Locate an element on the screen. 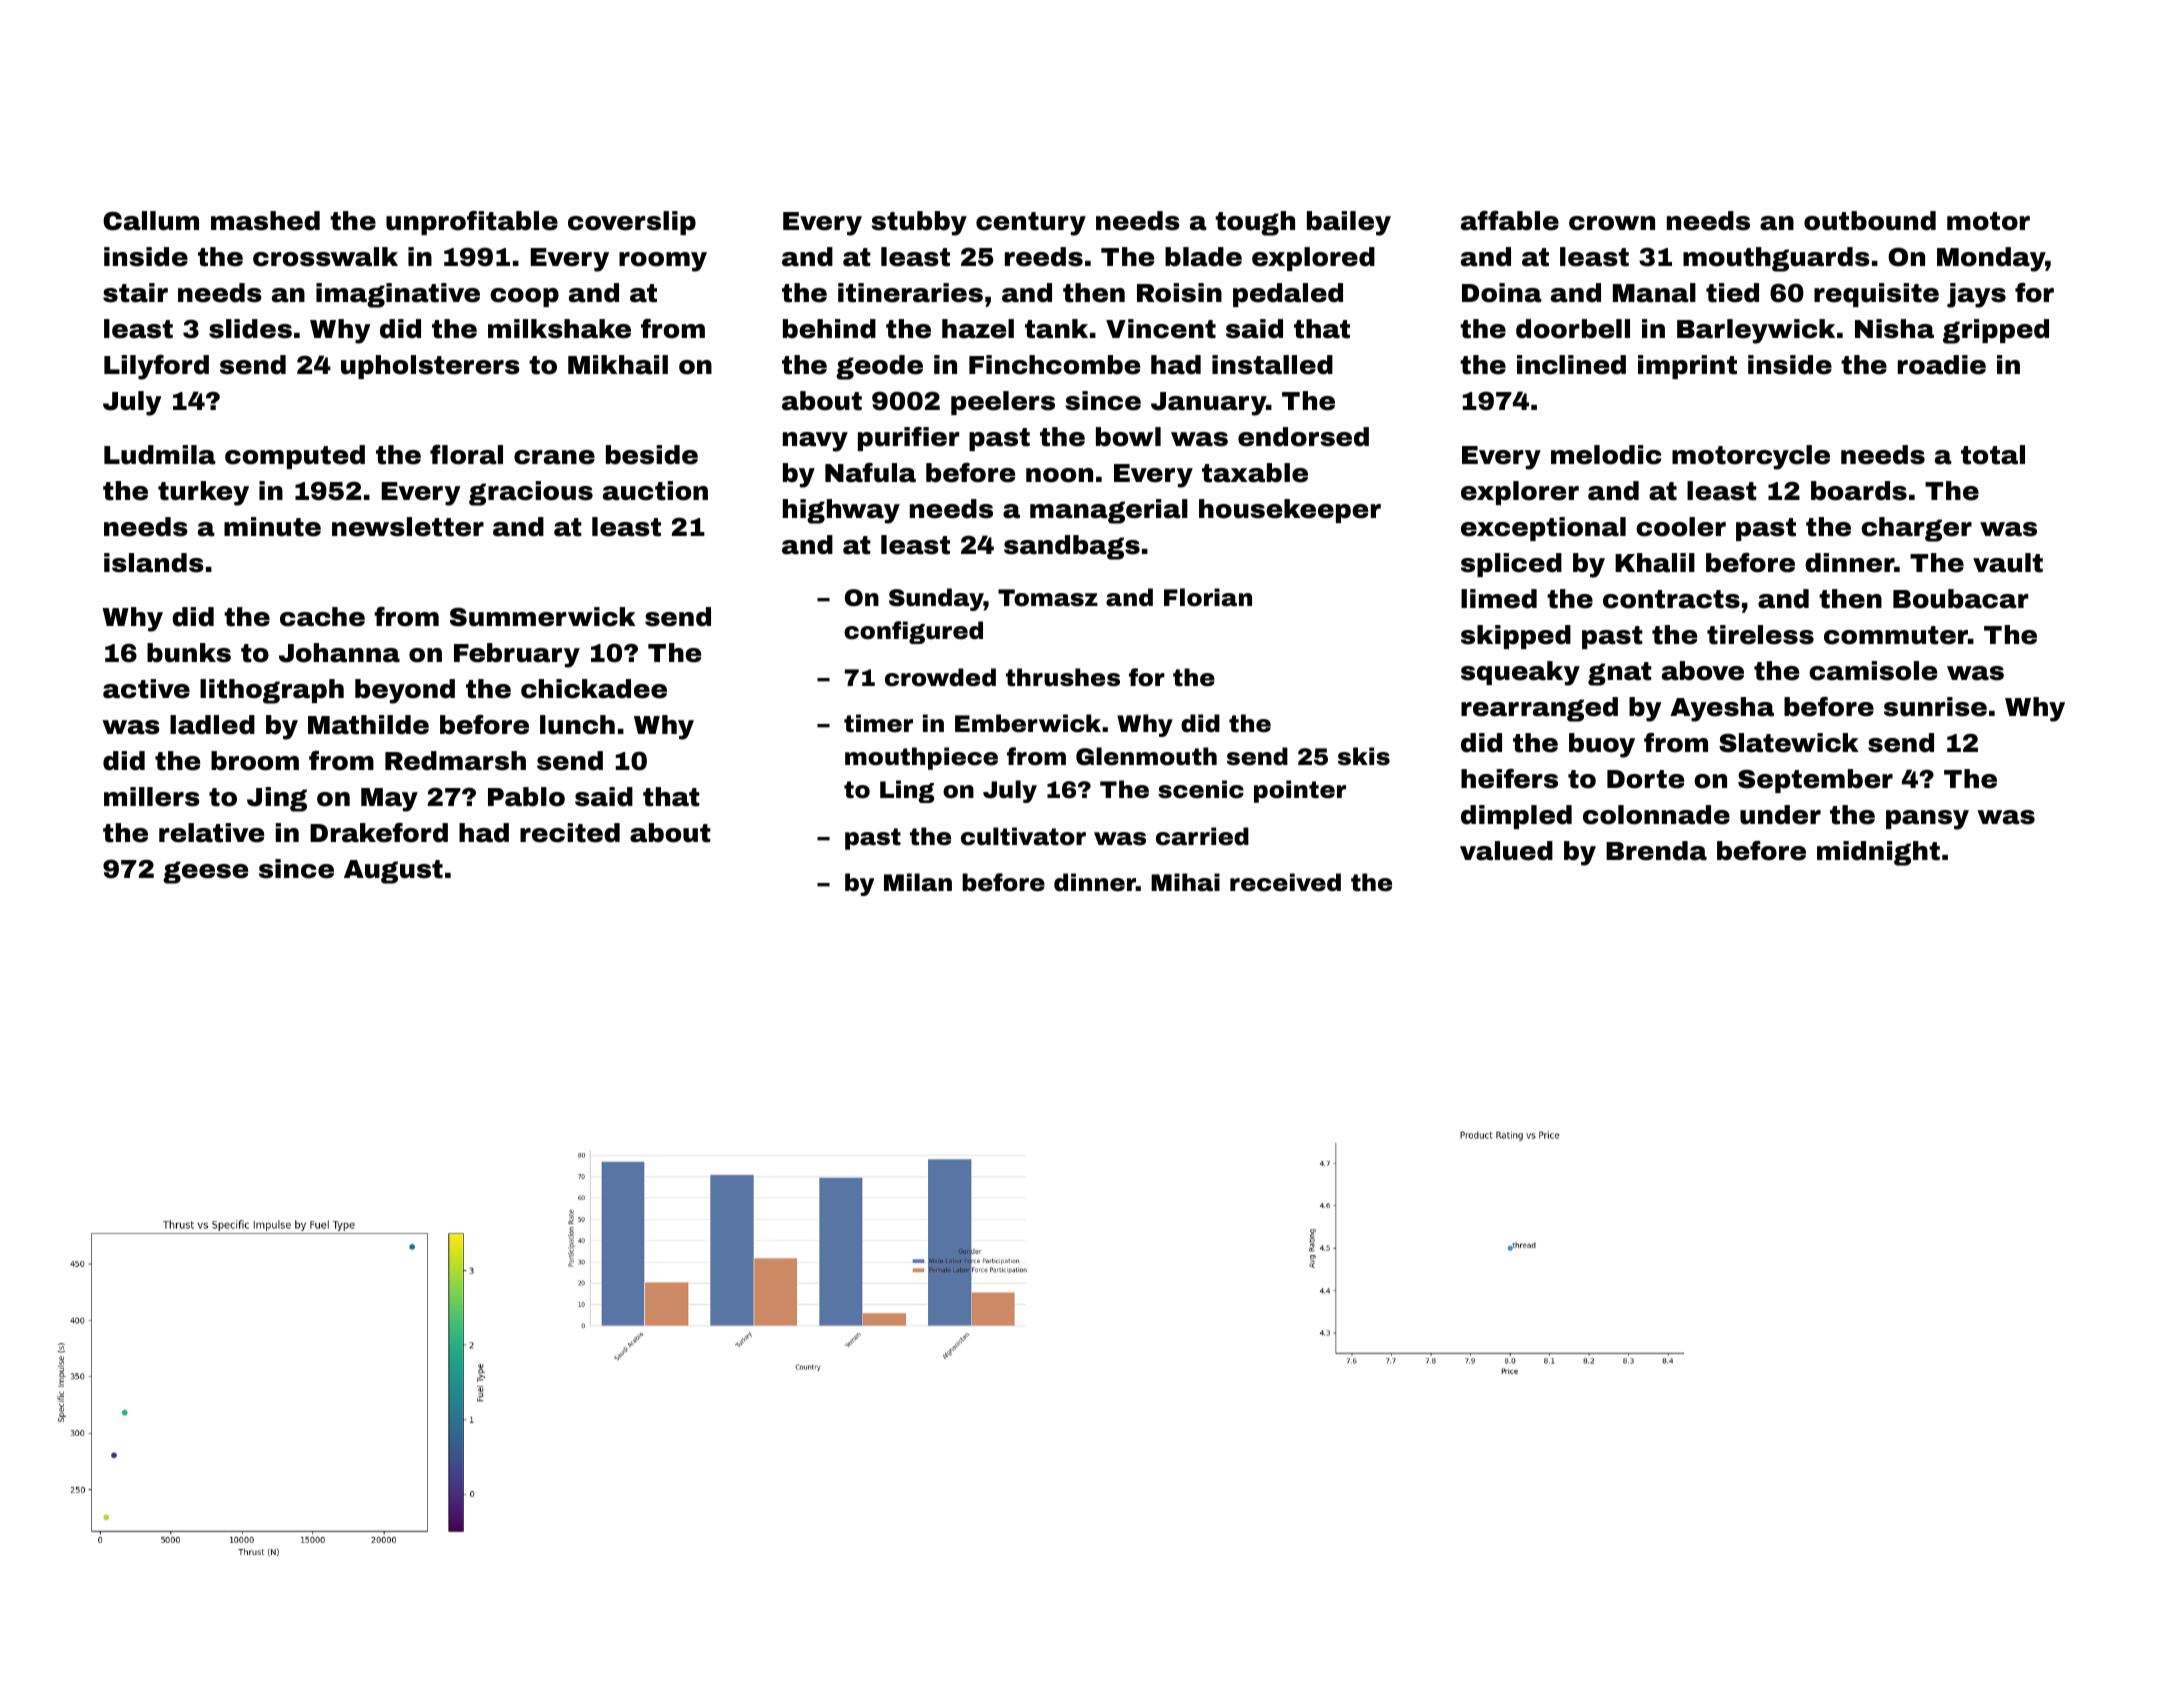 The width and height of the screenshot is (2178, 1683). Emberwick is located at coordinates (1028, 723).
